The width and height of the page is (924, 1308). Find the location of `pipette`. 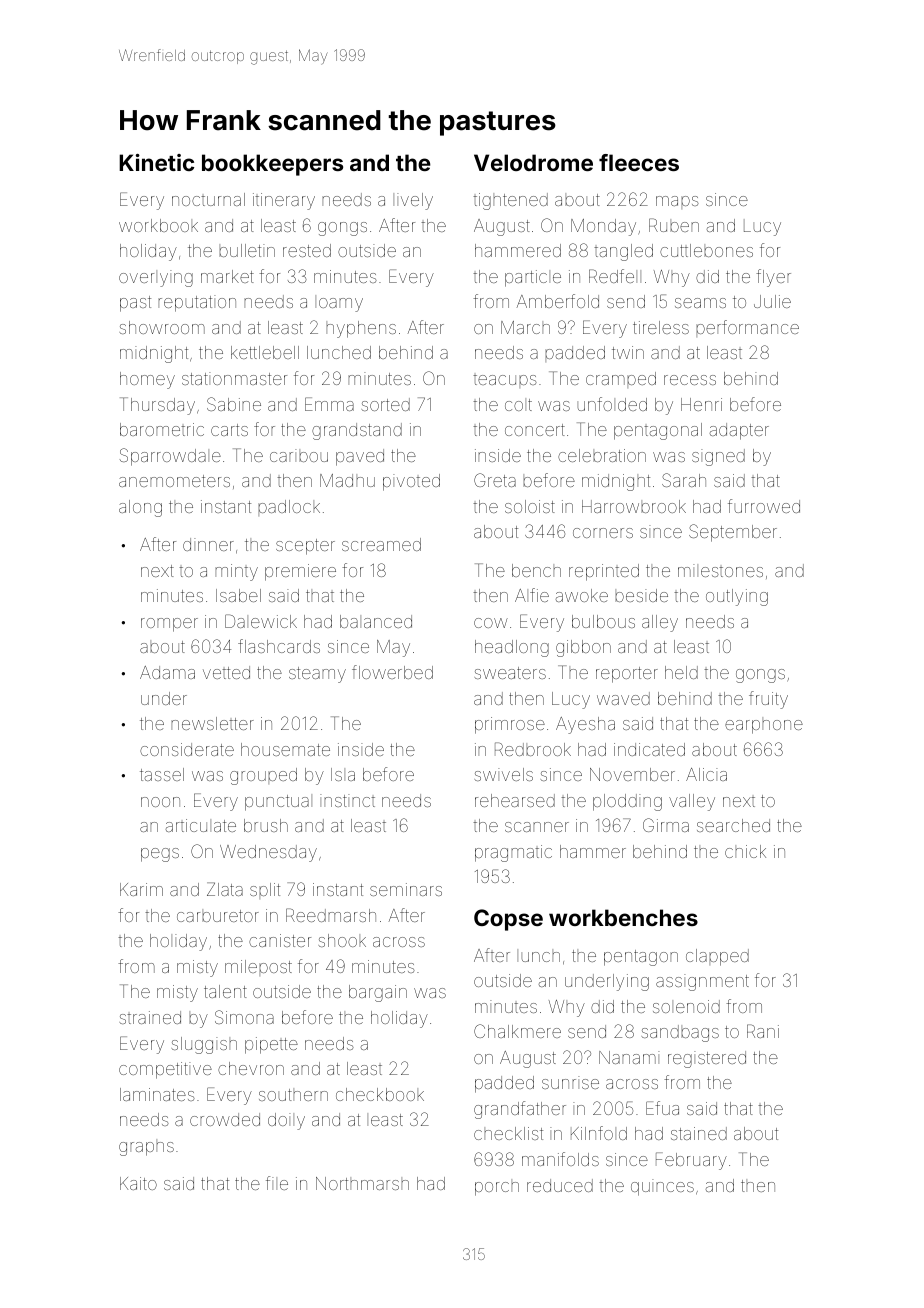

pipette is located at coordinates (271, 1045).
